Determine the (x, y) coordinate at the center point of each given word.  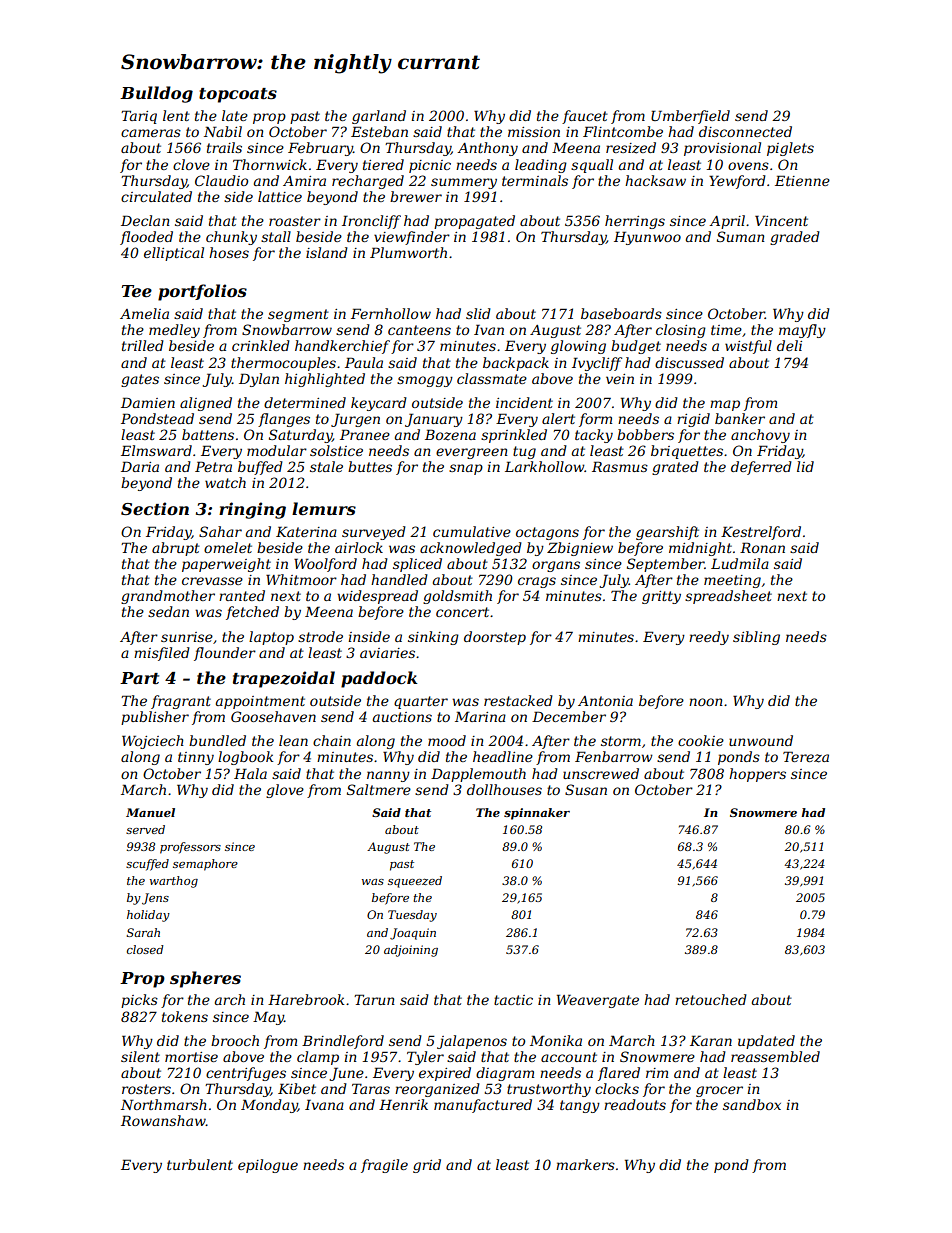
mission (534, 132)
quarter (421, 702)
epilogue (268, 1166)
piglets (790, 149)
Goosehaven (273, 716)
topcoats (238, 95)
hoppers (757, 775)
